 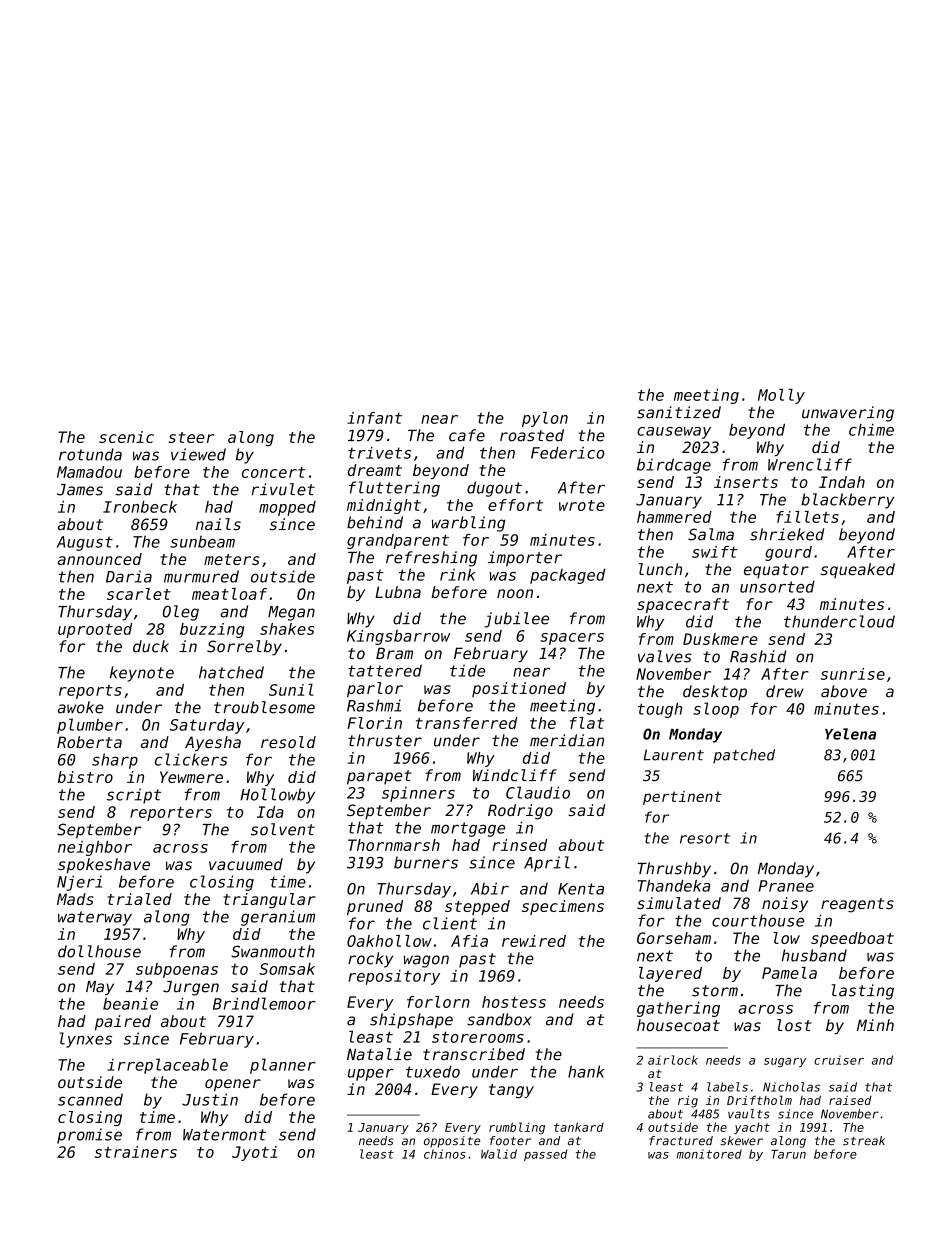 What do you see at coordinates (467, 435) in the image?
I see `cafe` at bounding box center [467, 435].
